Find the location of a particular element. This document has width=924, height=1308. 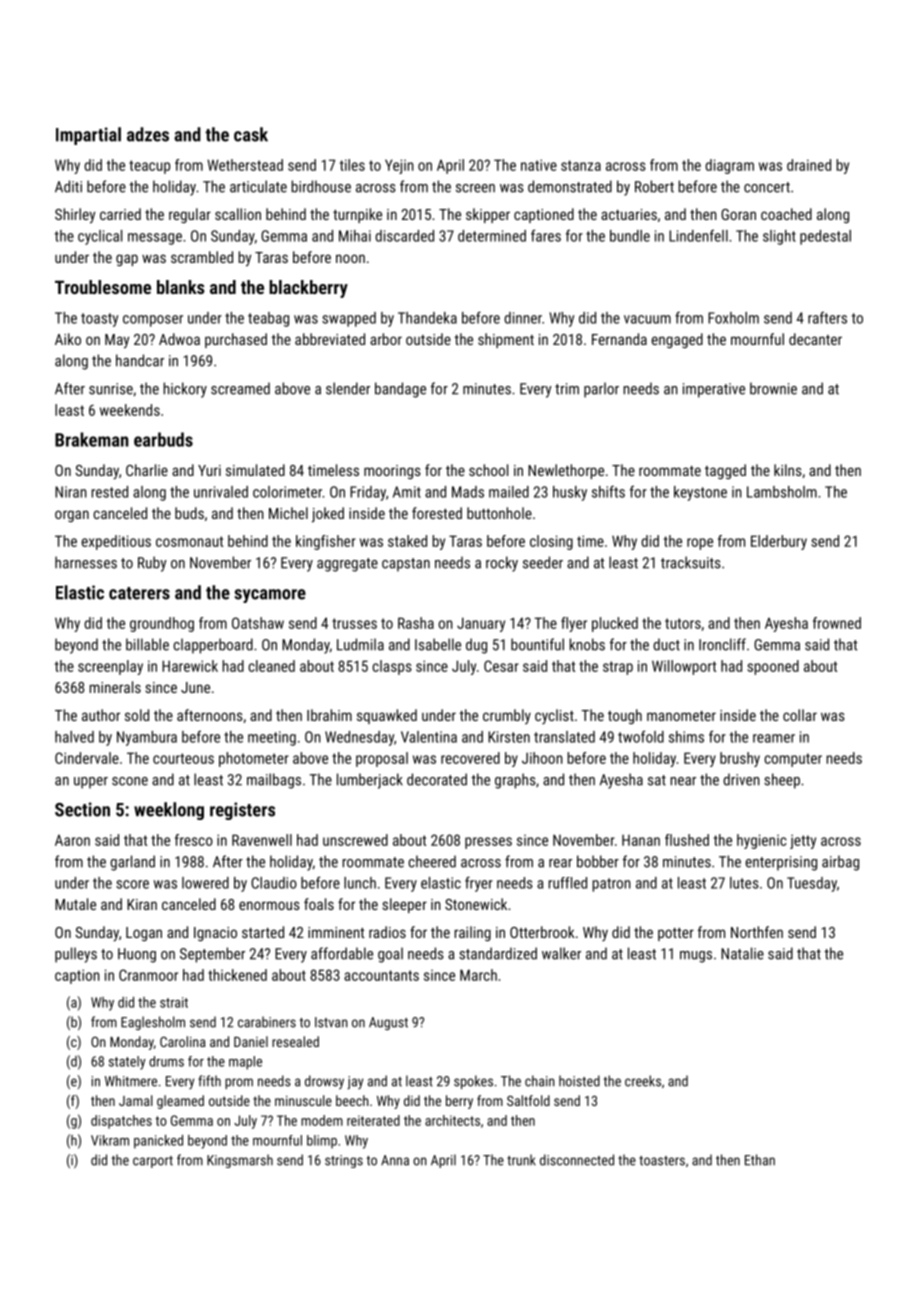

Yejin is located at coordinates (399, 166).
